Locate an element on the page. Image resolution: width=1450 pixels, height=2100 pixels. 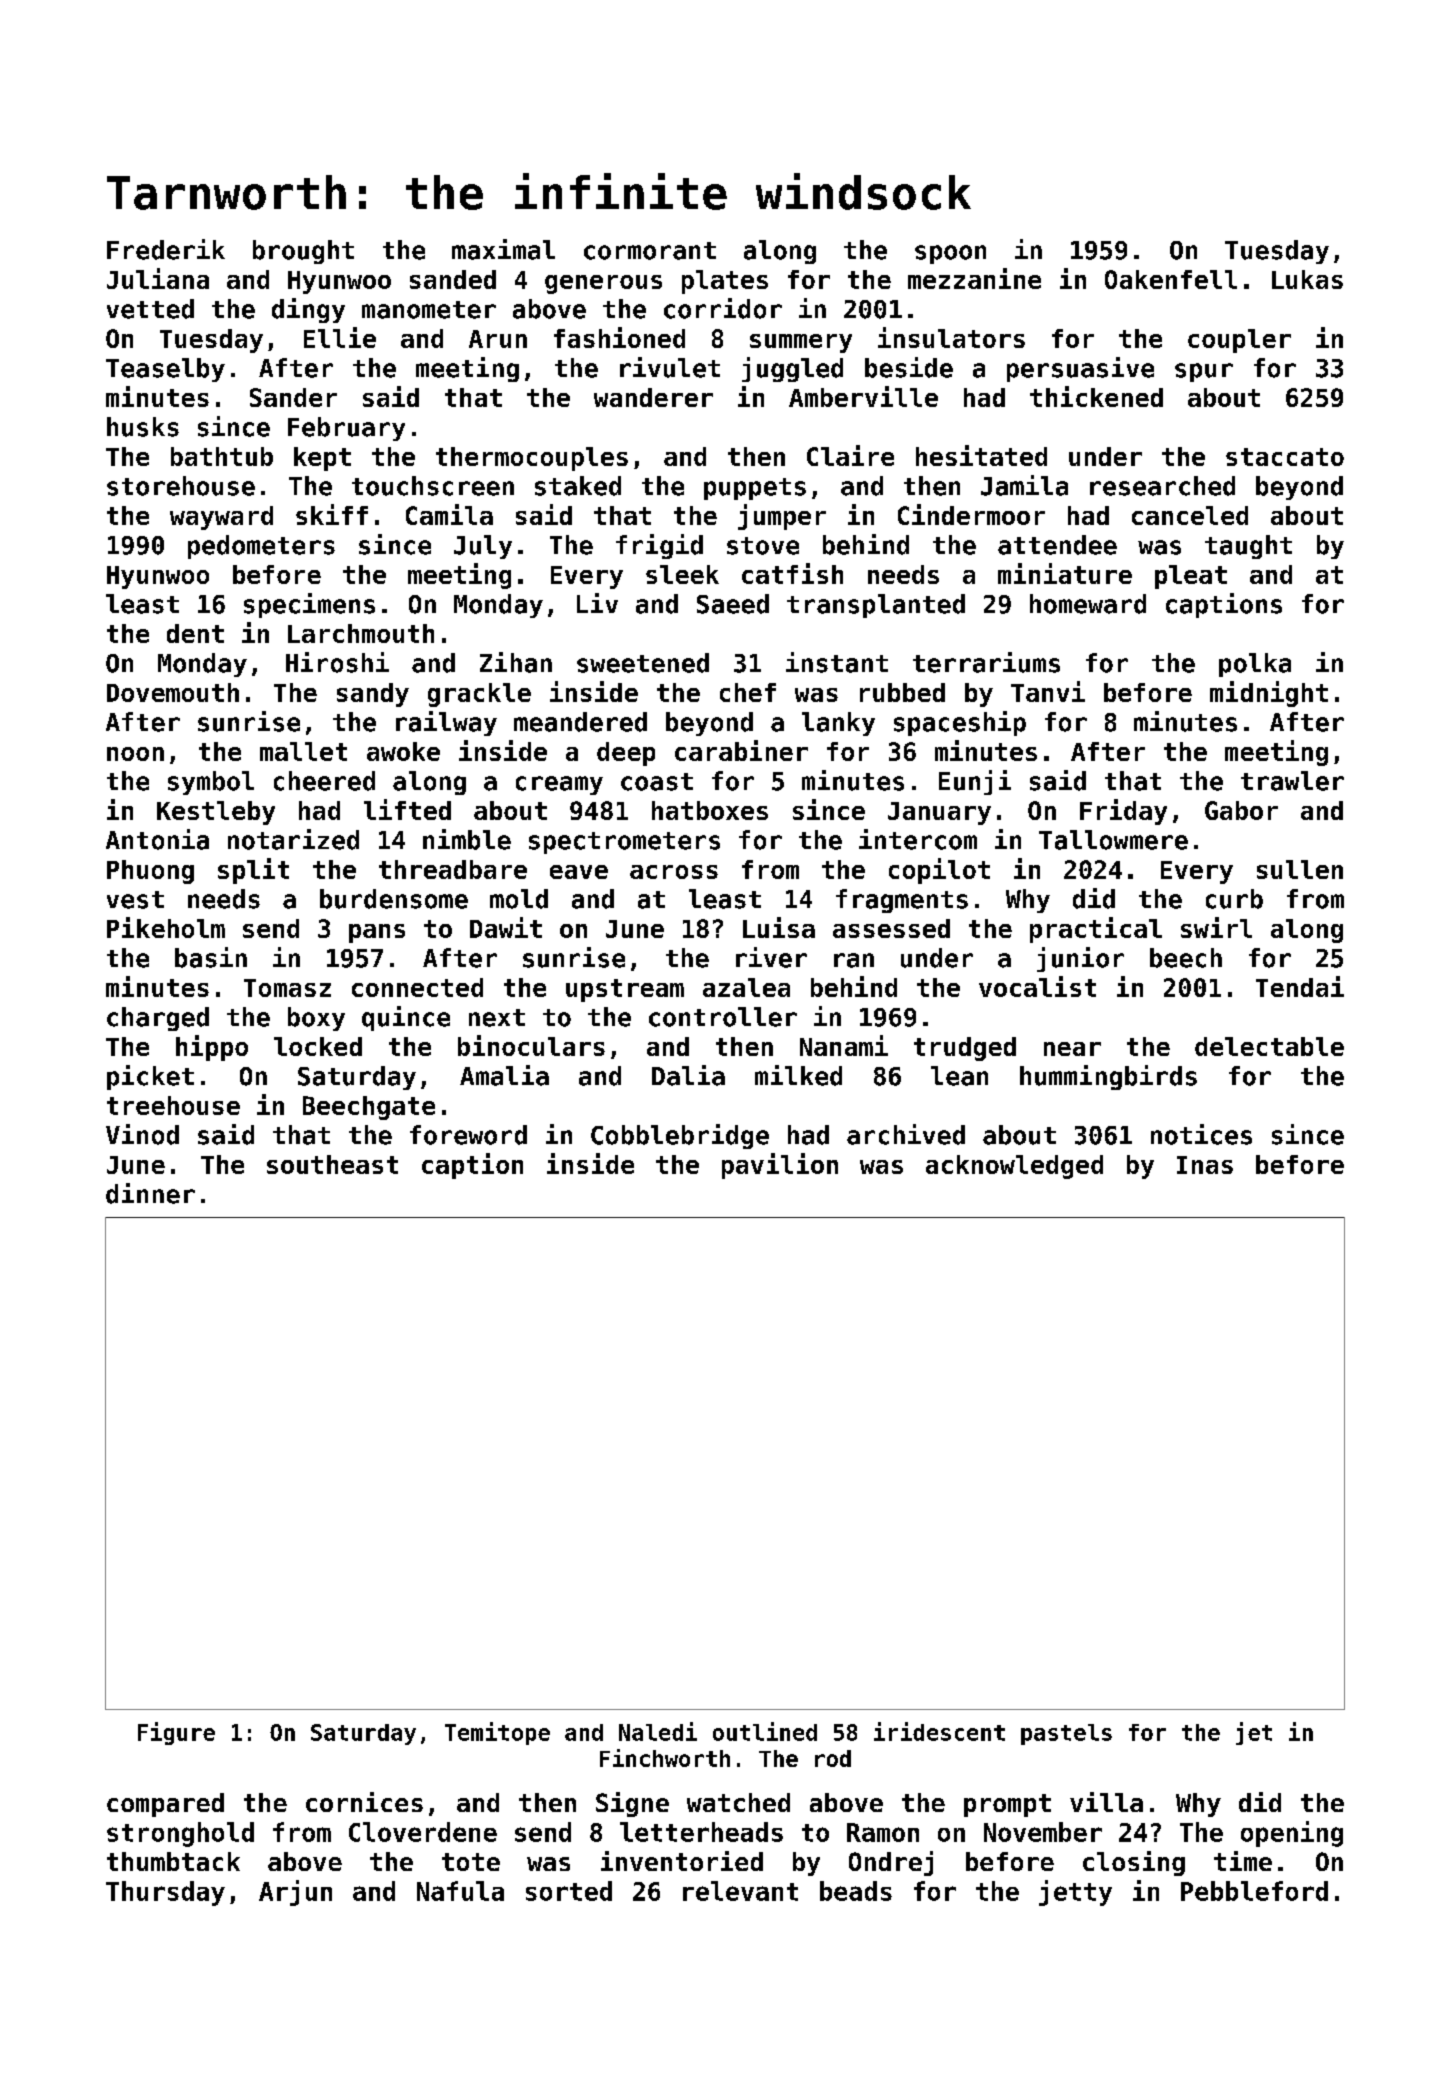
pastels is located at coordinates (1066, 1734).
